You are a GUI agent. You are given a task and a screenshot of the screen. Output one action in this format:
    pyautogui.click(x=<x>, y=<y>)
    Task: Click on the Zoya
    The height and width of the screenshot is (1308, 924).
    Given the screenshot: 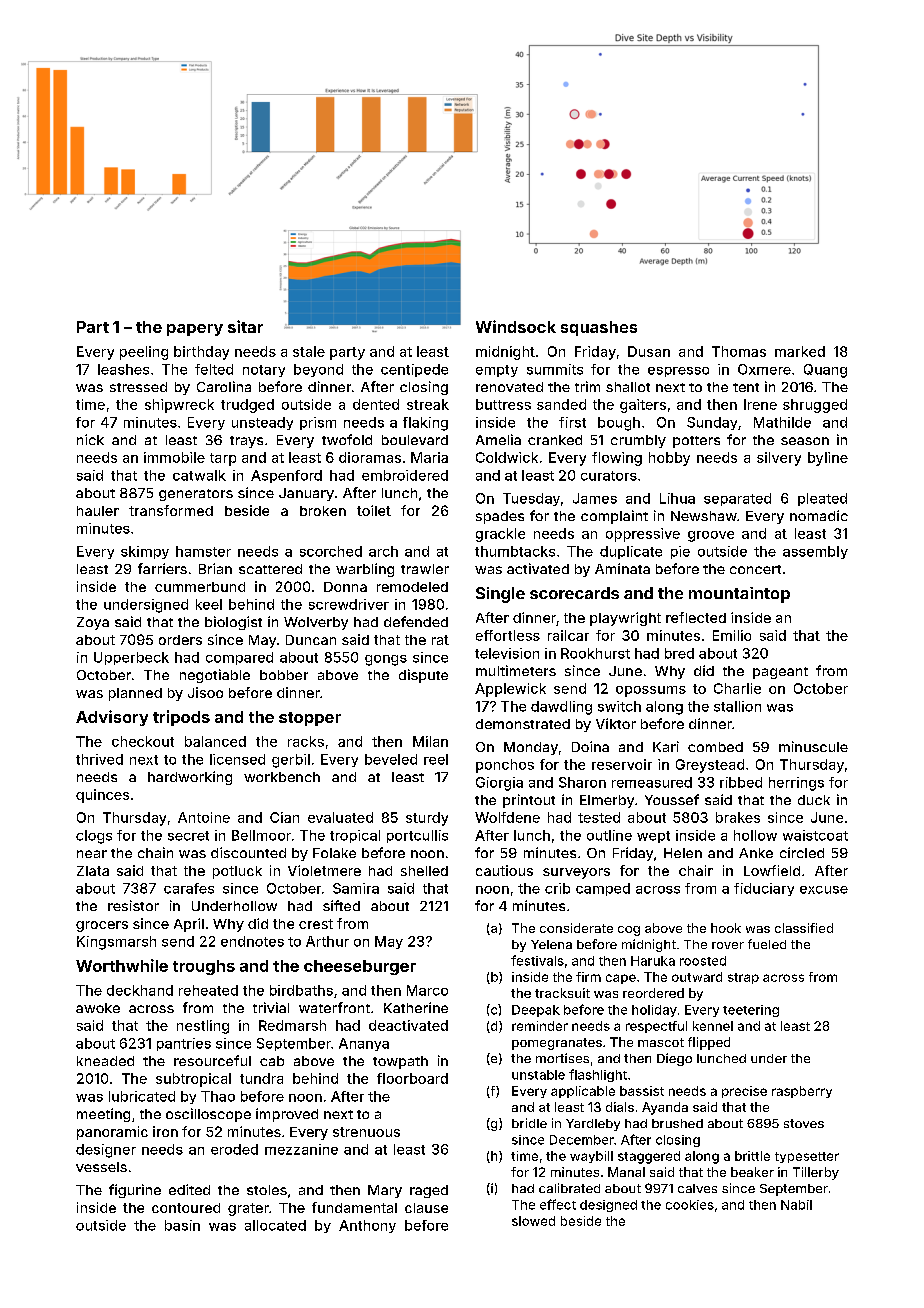 What is the action you would take?
    pyautogui.click(x=93, y=623)
